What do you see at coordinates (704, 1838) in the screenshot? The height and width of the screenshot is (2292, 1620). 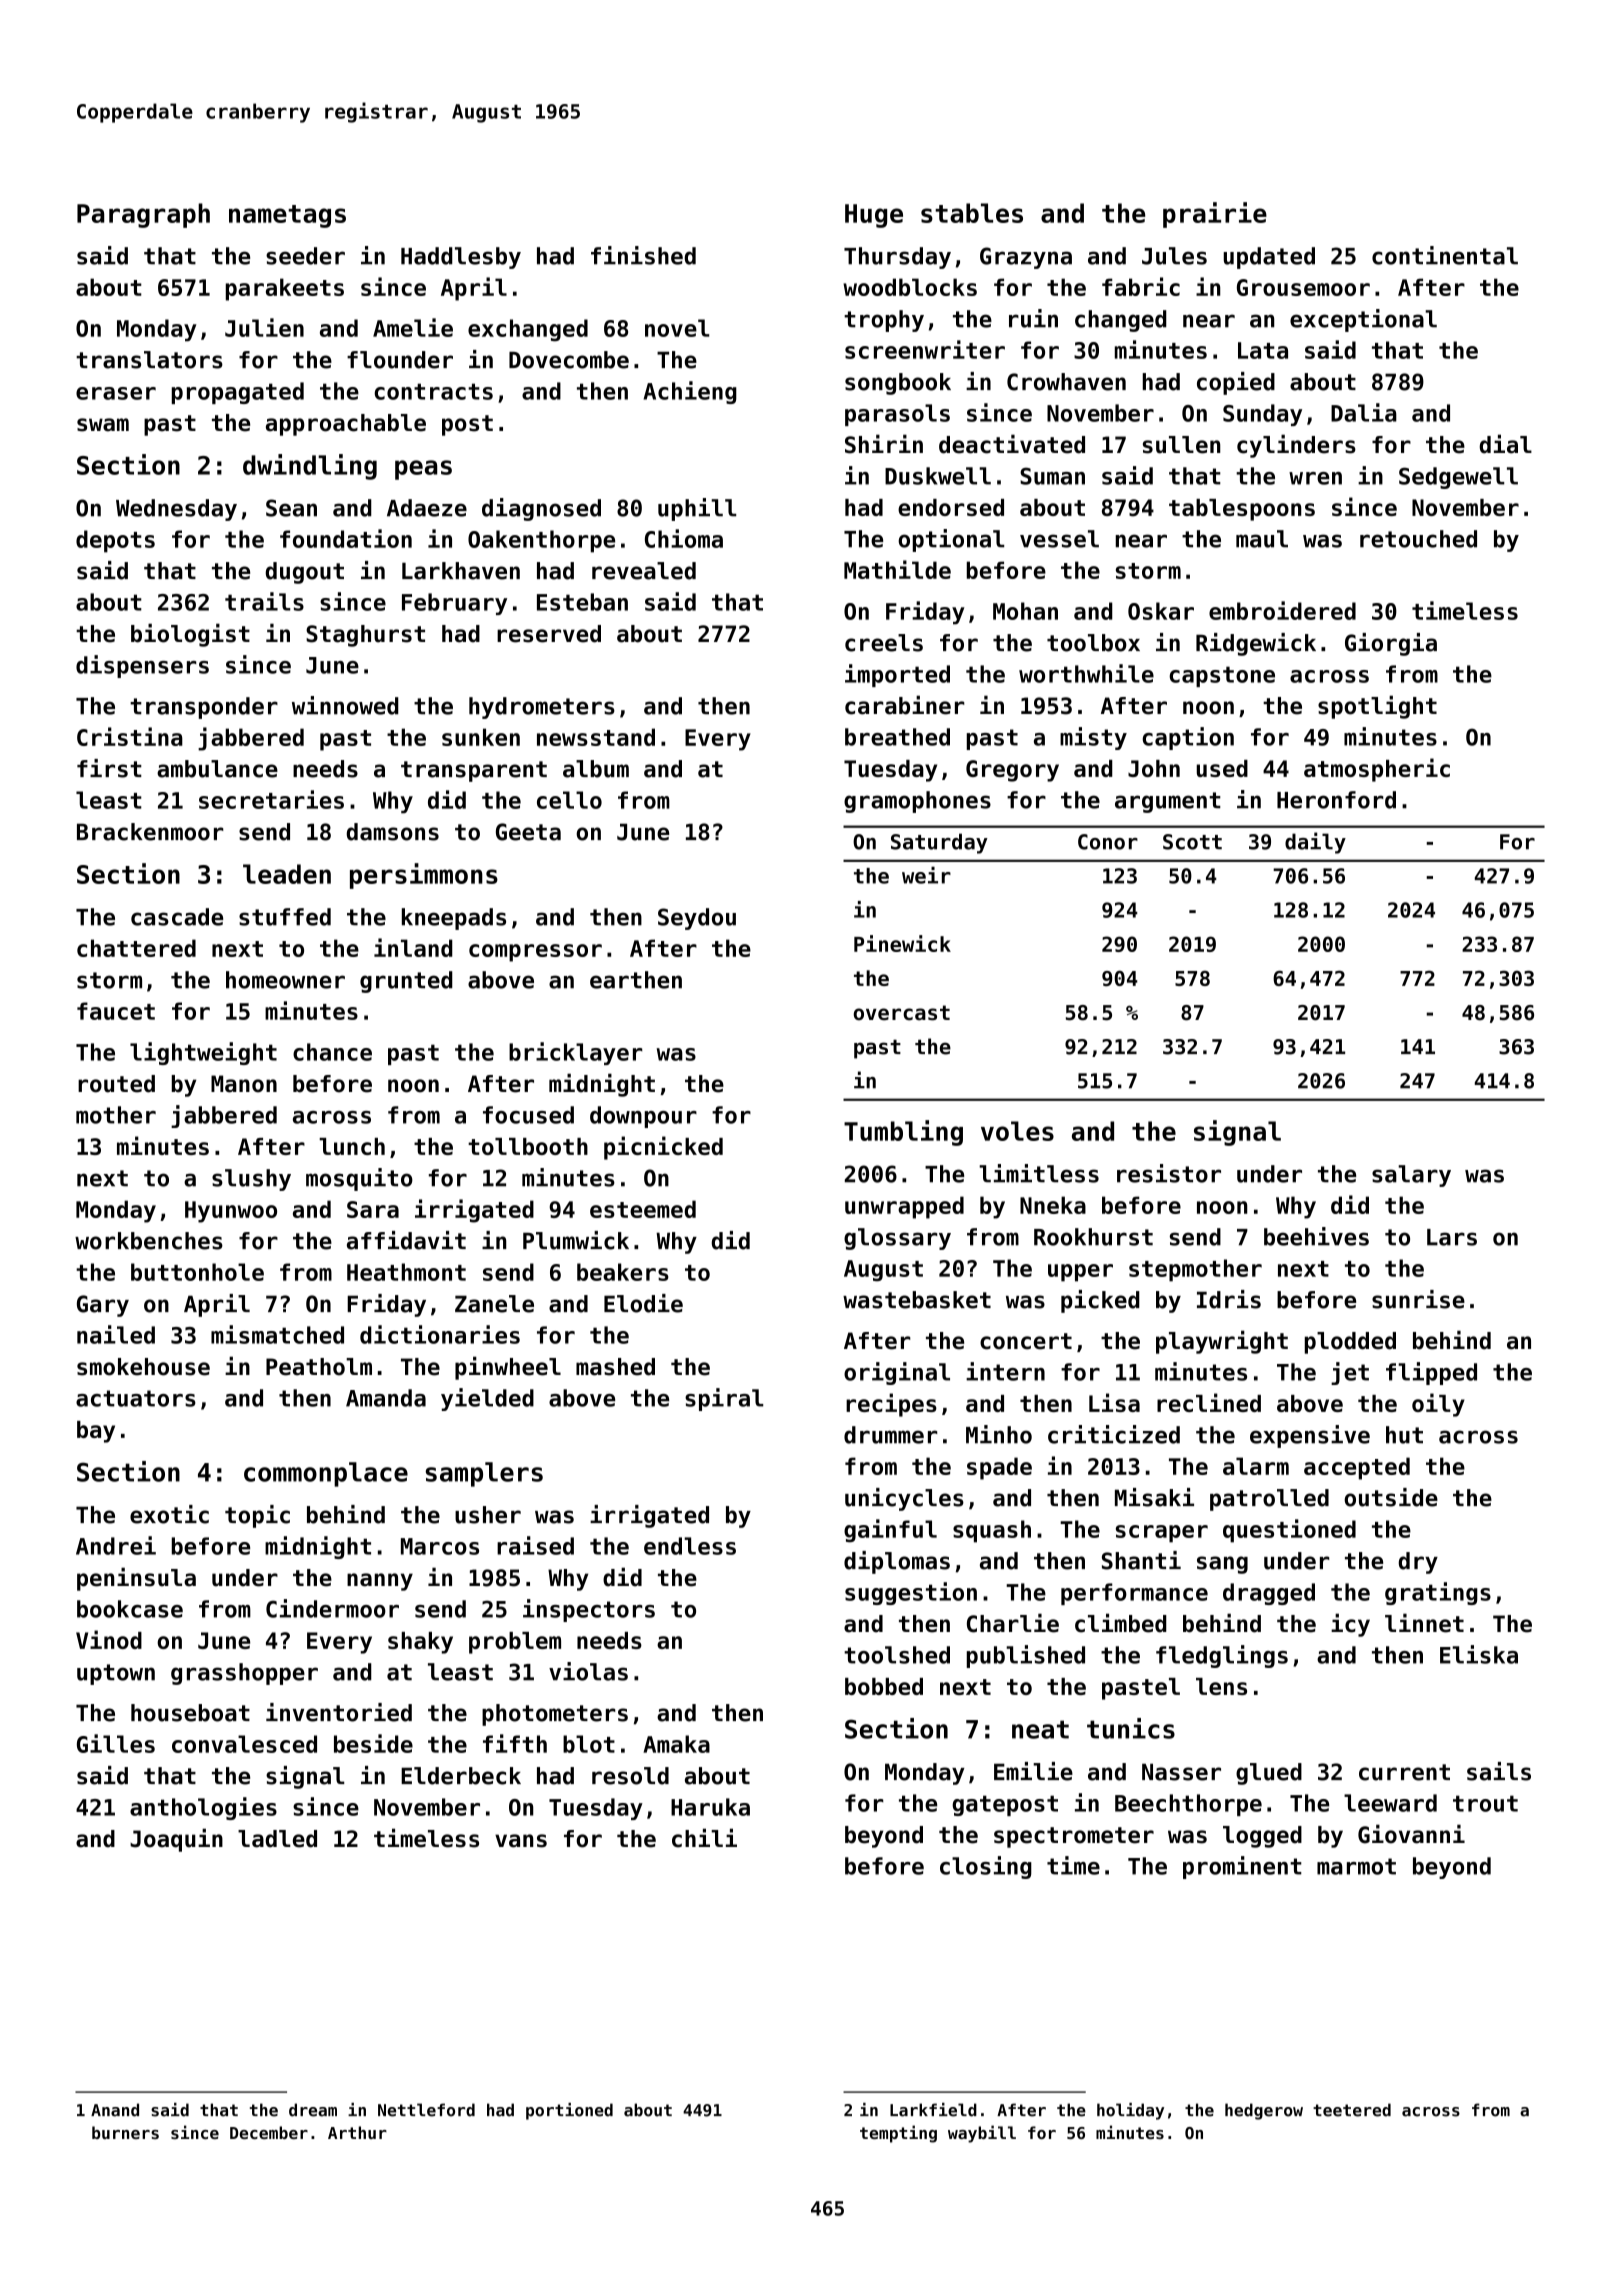 I see `chili` at bounding box center [704, 1838].
